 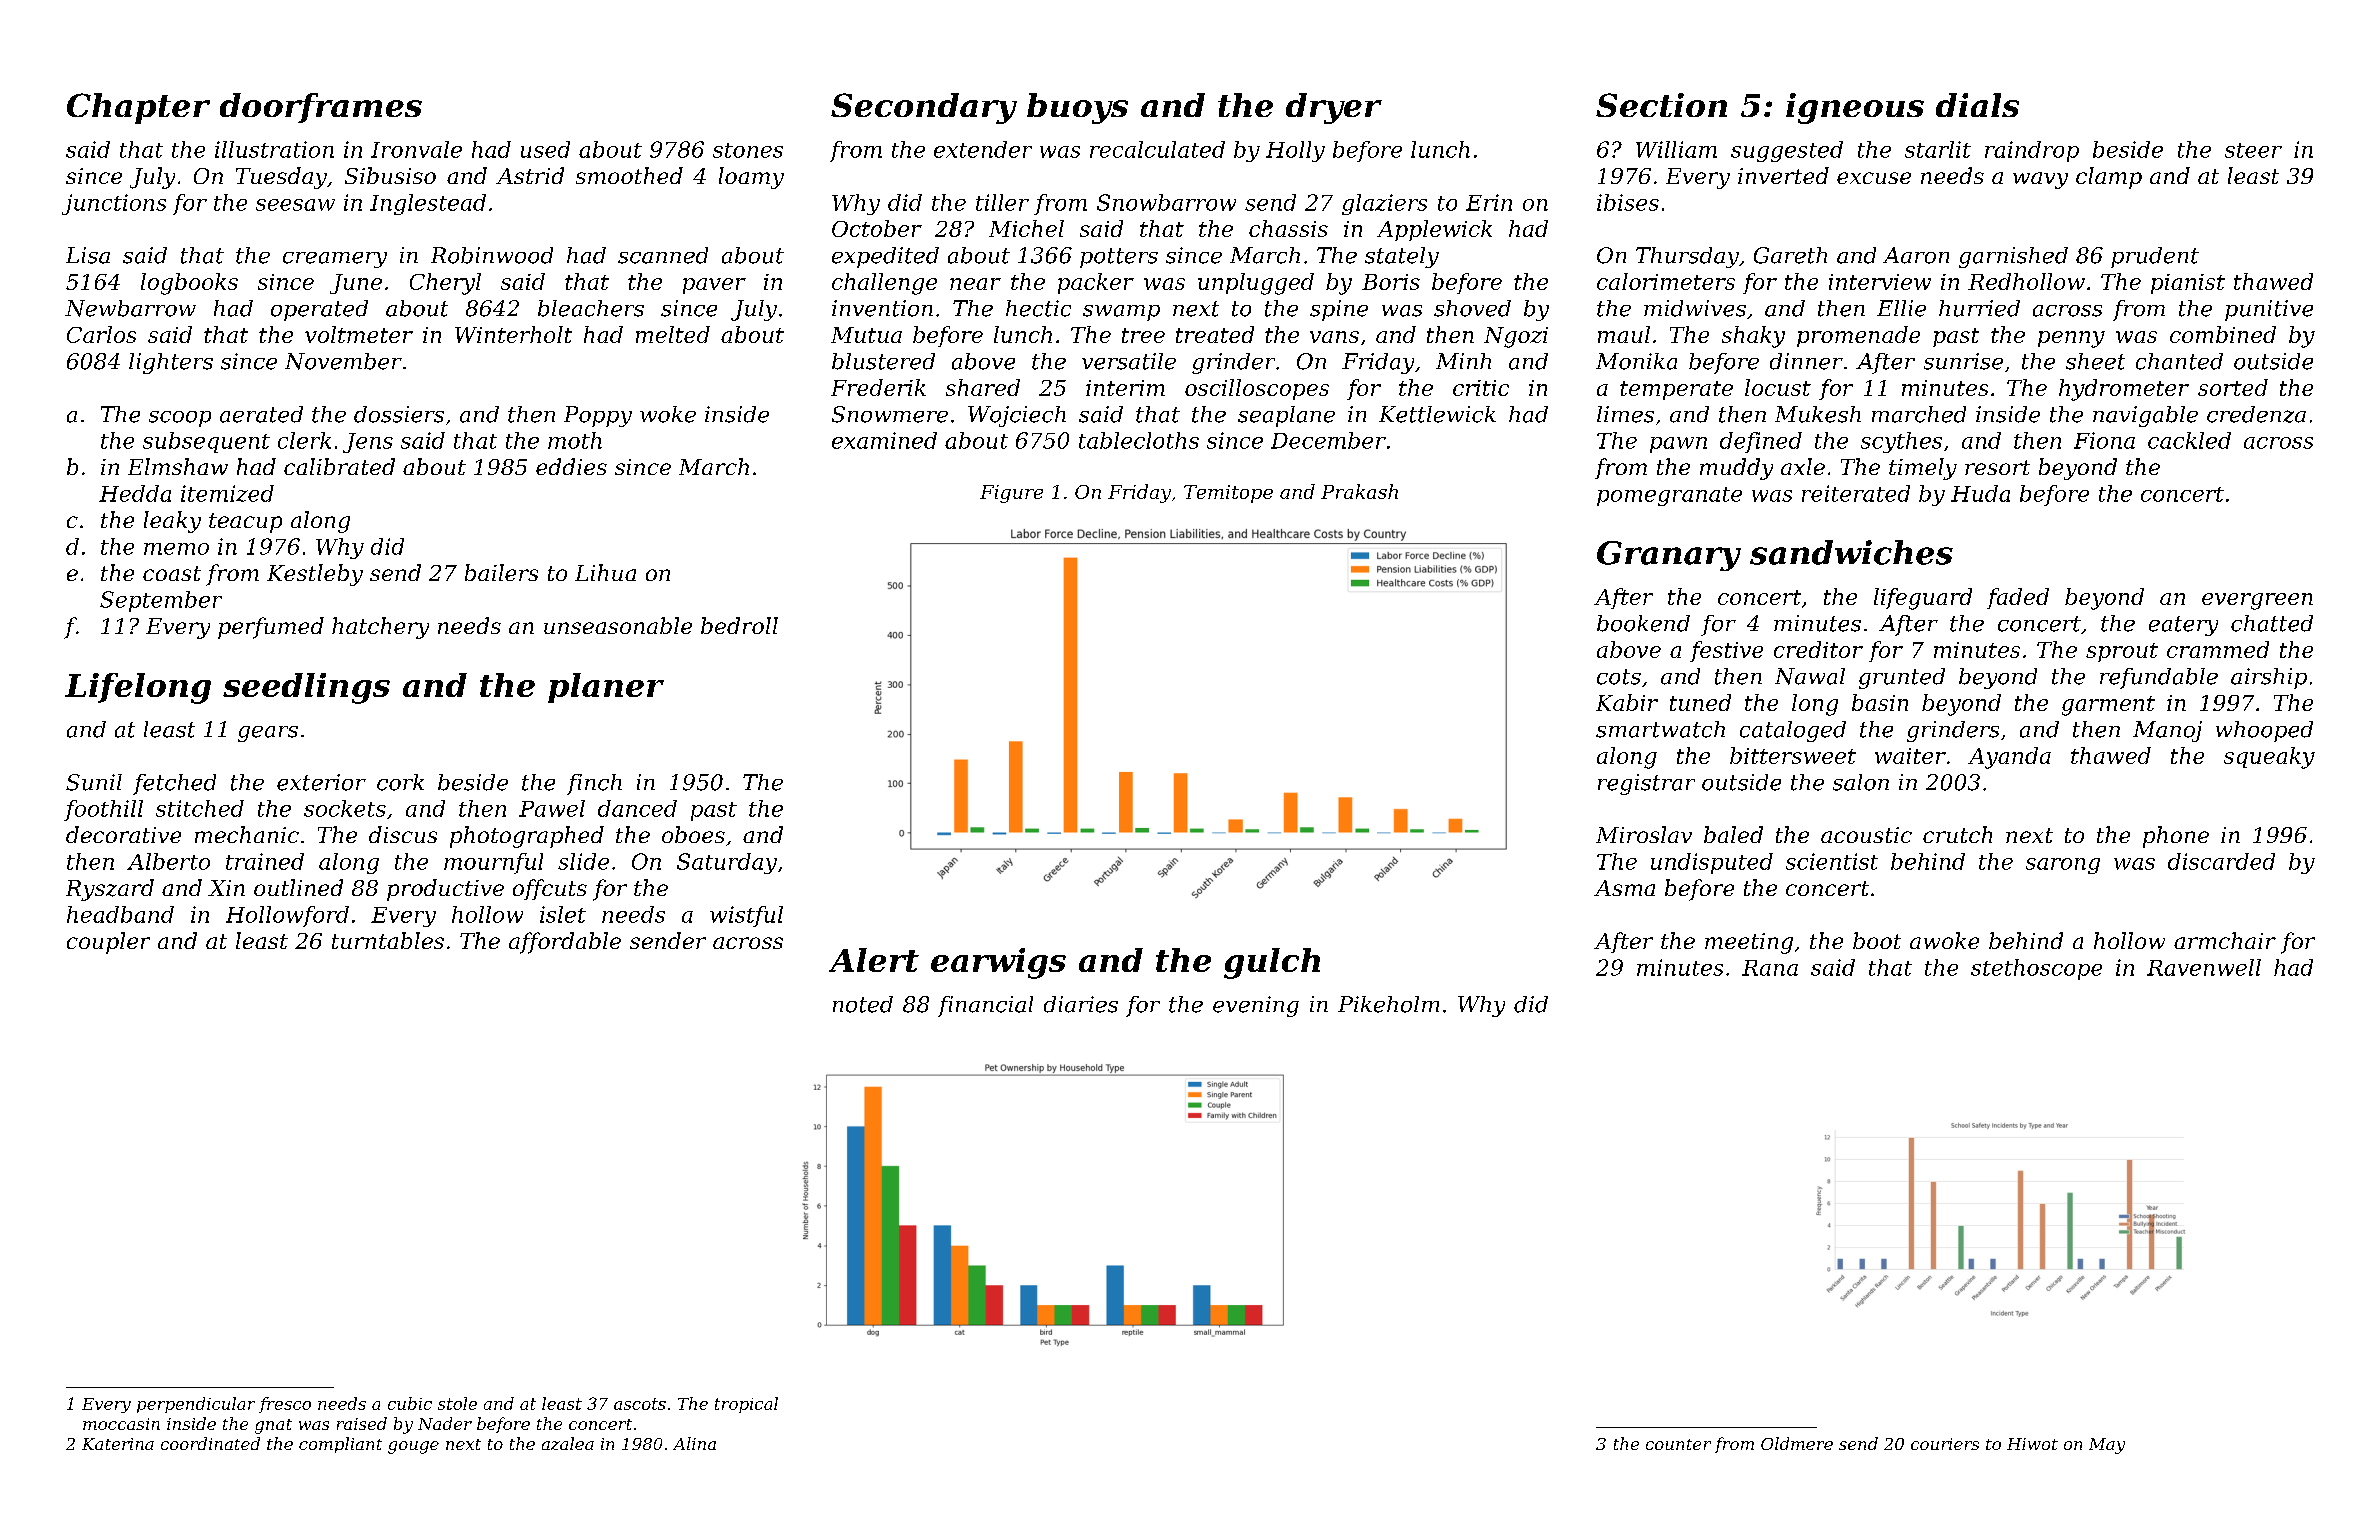 What do you see at coordinates (321, 108) in the page?
I see `doorframes` at bounding box center [321, 108].
